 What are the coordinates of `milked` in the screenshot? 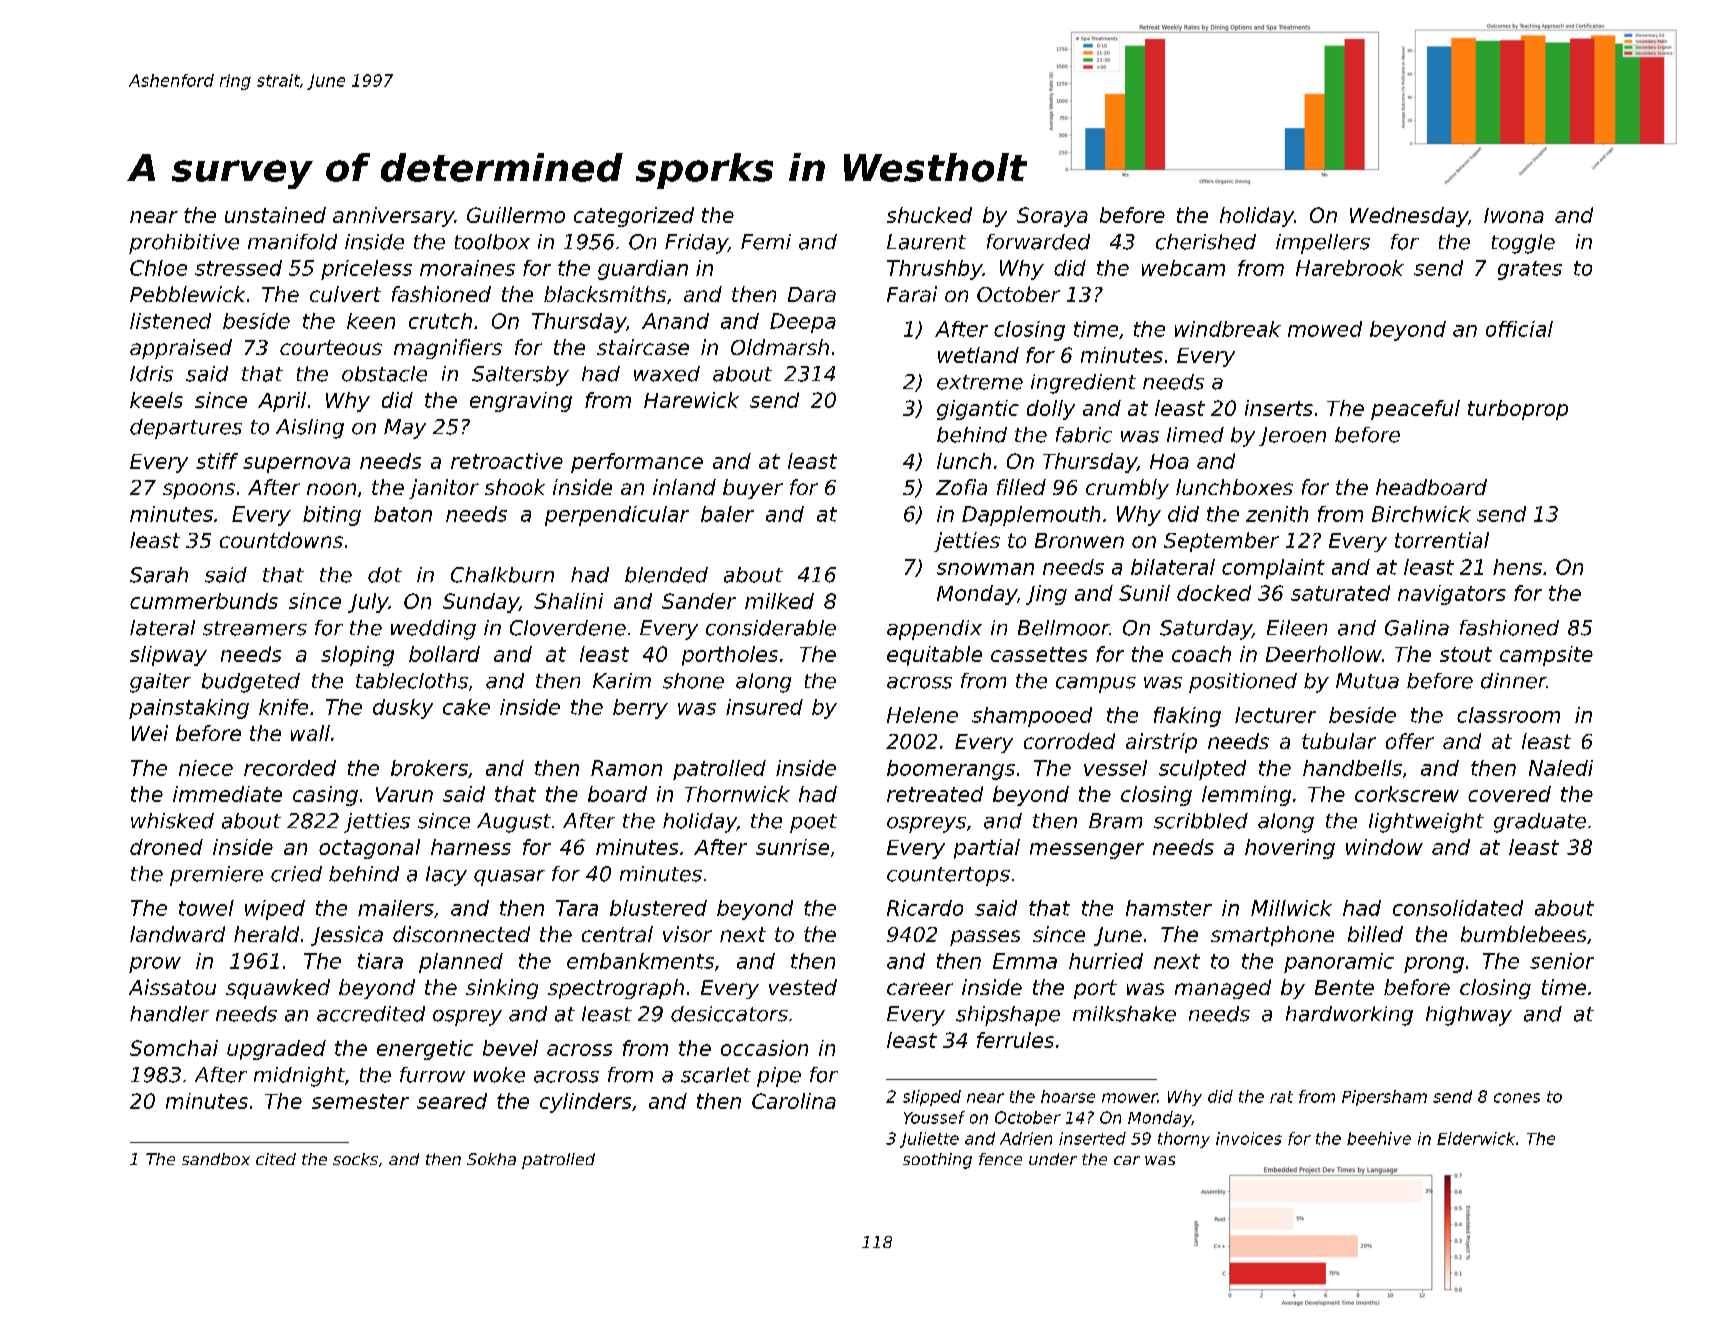 It's located at (779, 601).
